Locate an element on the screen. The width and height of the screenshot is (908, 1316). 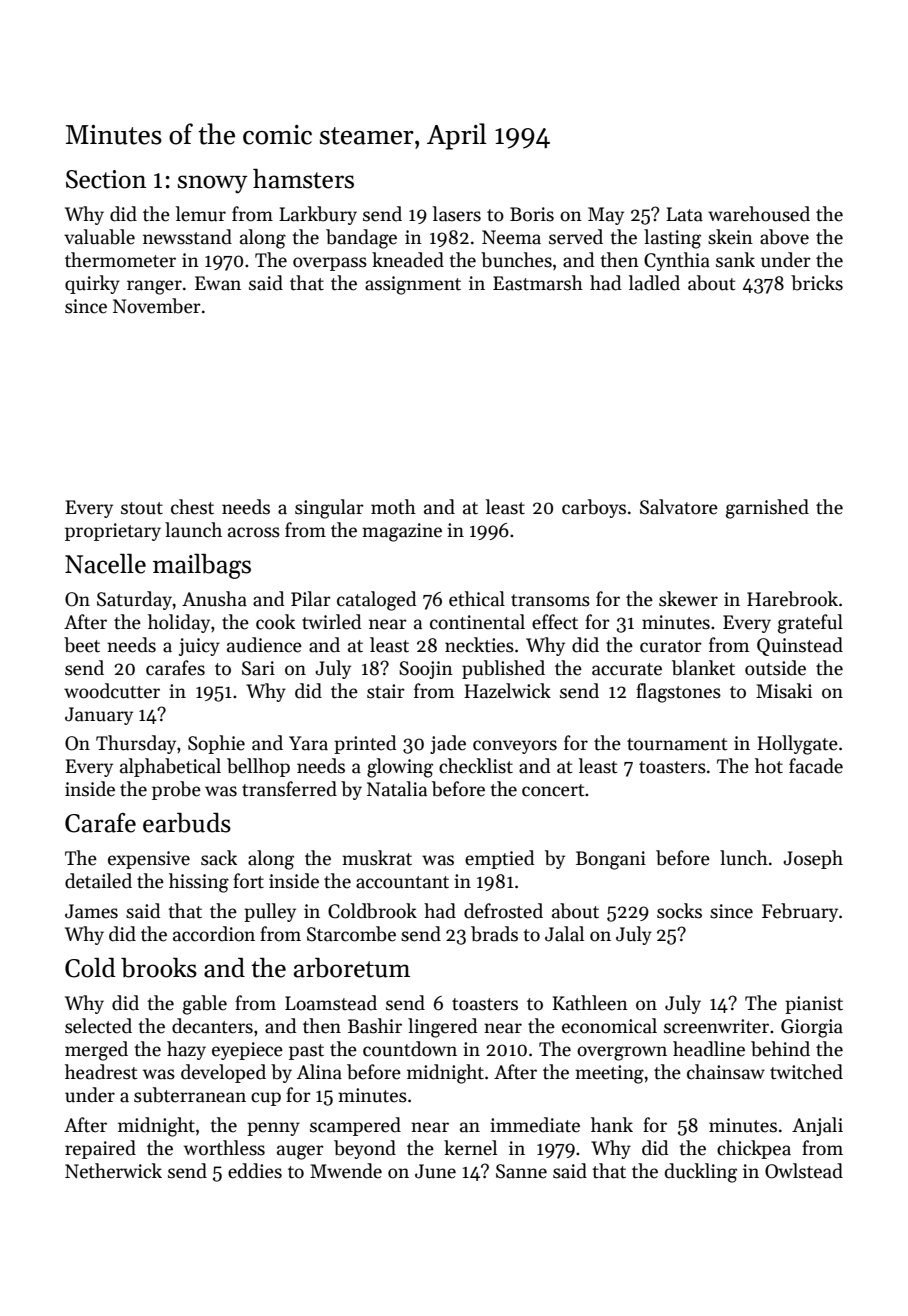
gable is located at coordinates (205, 1005).
